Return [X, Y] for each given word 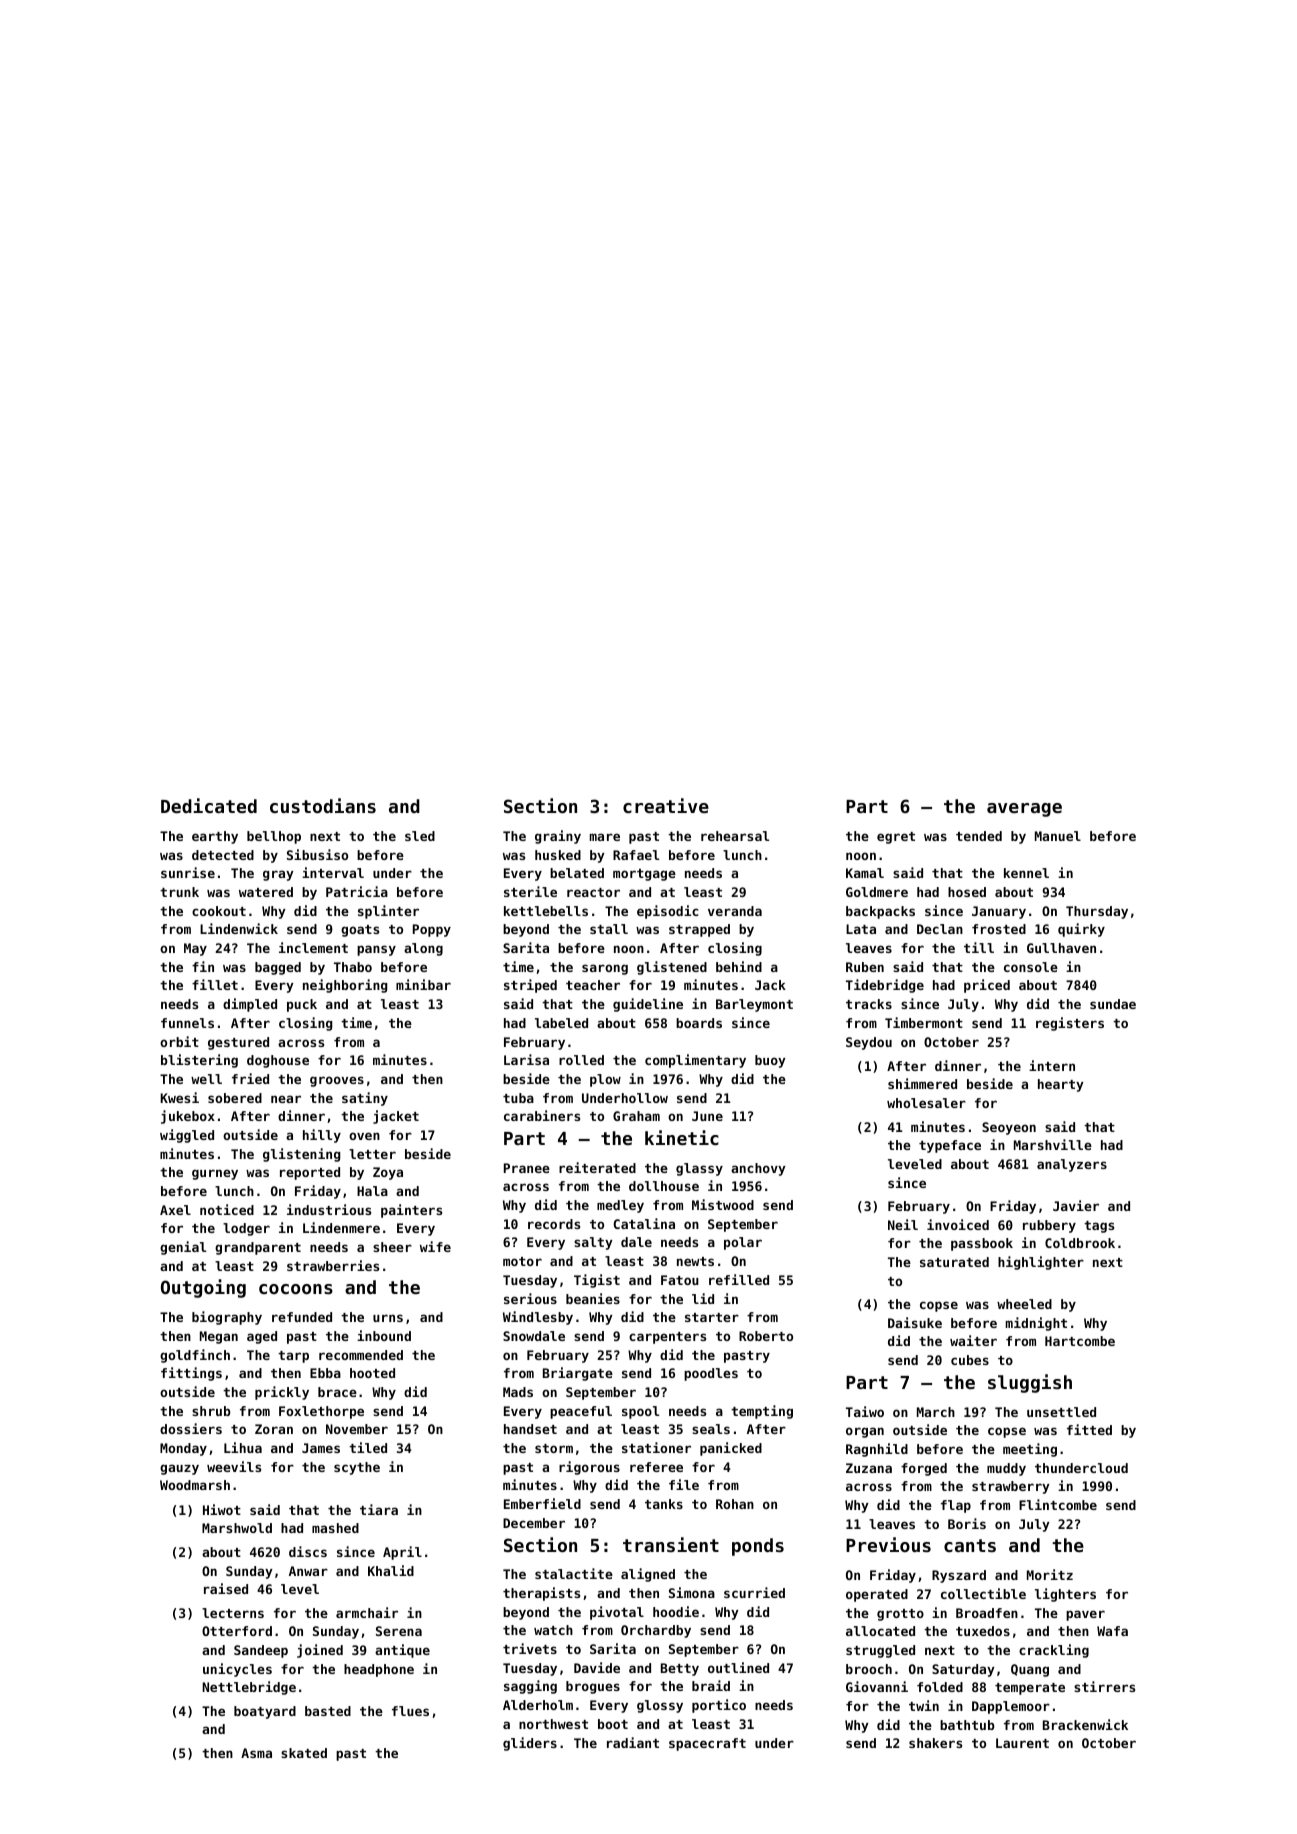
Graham [636, 1116]
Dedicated [209, 805]
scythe [357, 1468]
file [684, 1484]
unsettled [1061, 1412]
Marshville [1053, 1144]
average [1024, 810]
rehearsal [735, 836]
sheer [392, 1247]
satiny [365, 1099]
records [554, 1224]
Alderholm [538, 1705]
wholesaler [926, 1103]
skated [304, 1753]
